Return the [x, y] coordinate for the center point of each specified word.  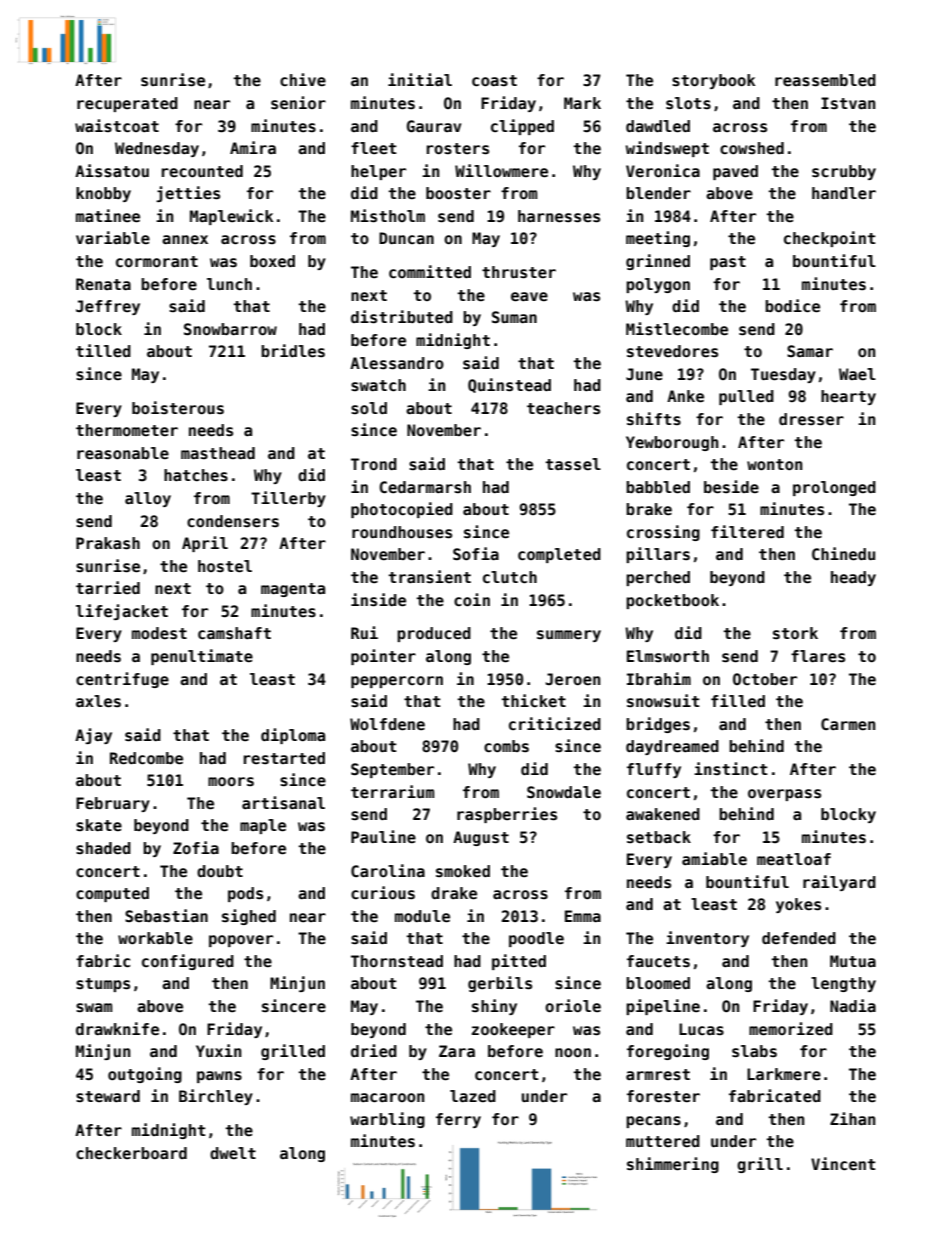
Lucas [701, 1029]
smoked [463, 871]
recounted [202, 171]
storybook [713, 81]
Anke [685, 396]
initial [420, 79]
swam [94, 1007]
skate [99, 825]
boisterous [178, 408]
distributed [402, 317]
